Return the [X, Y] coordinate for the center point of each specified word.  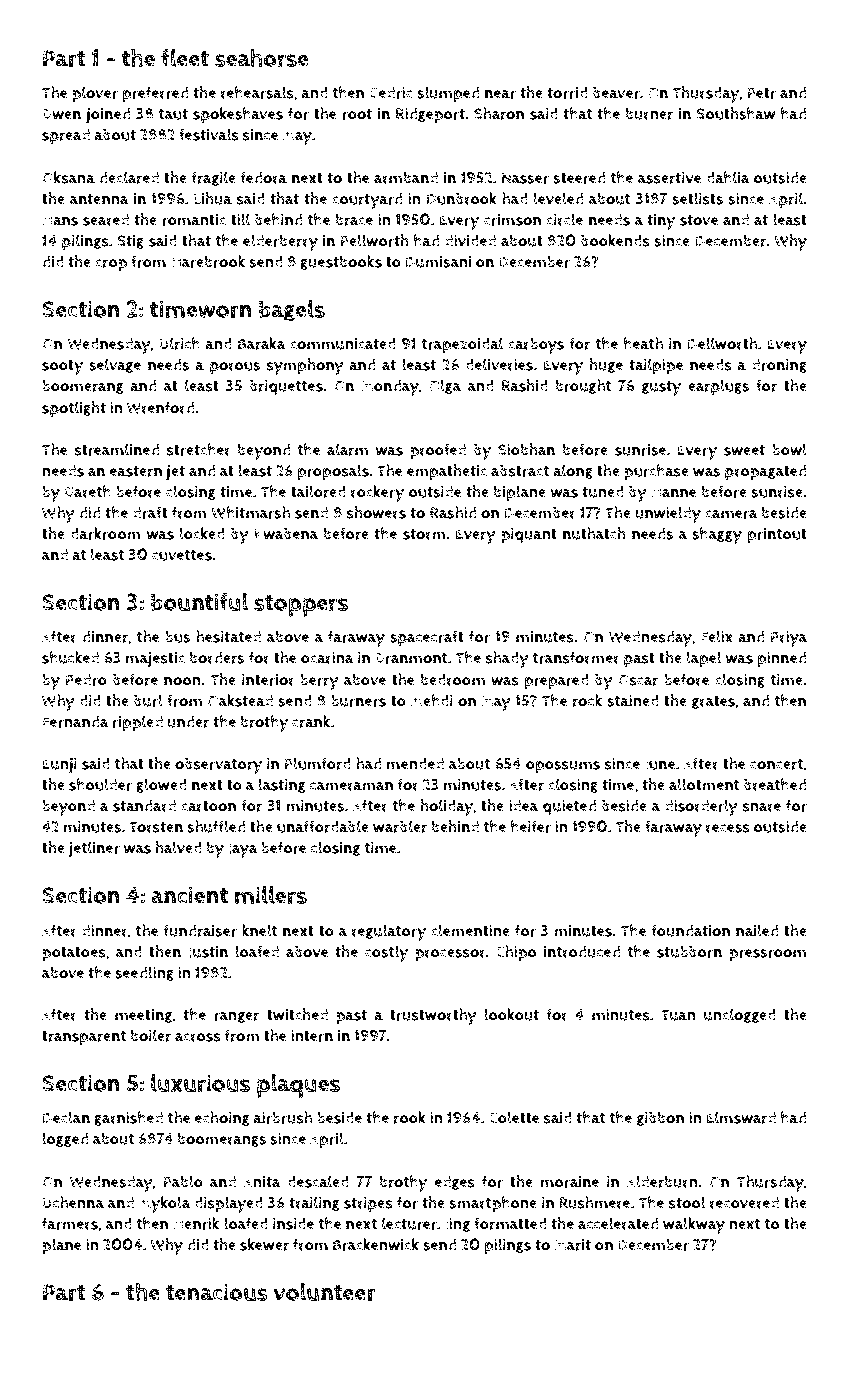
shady [507, 659]
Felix [717, 636]
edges [455, 1182]
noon [182, 681]
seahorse [261, 57]
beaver [616, 93]
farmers [70, 1223]
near [500, 94]
